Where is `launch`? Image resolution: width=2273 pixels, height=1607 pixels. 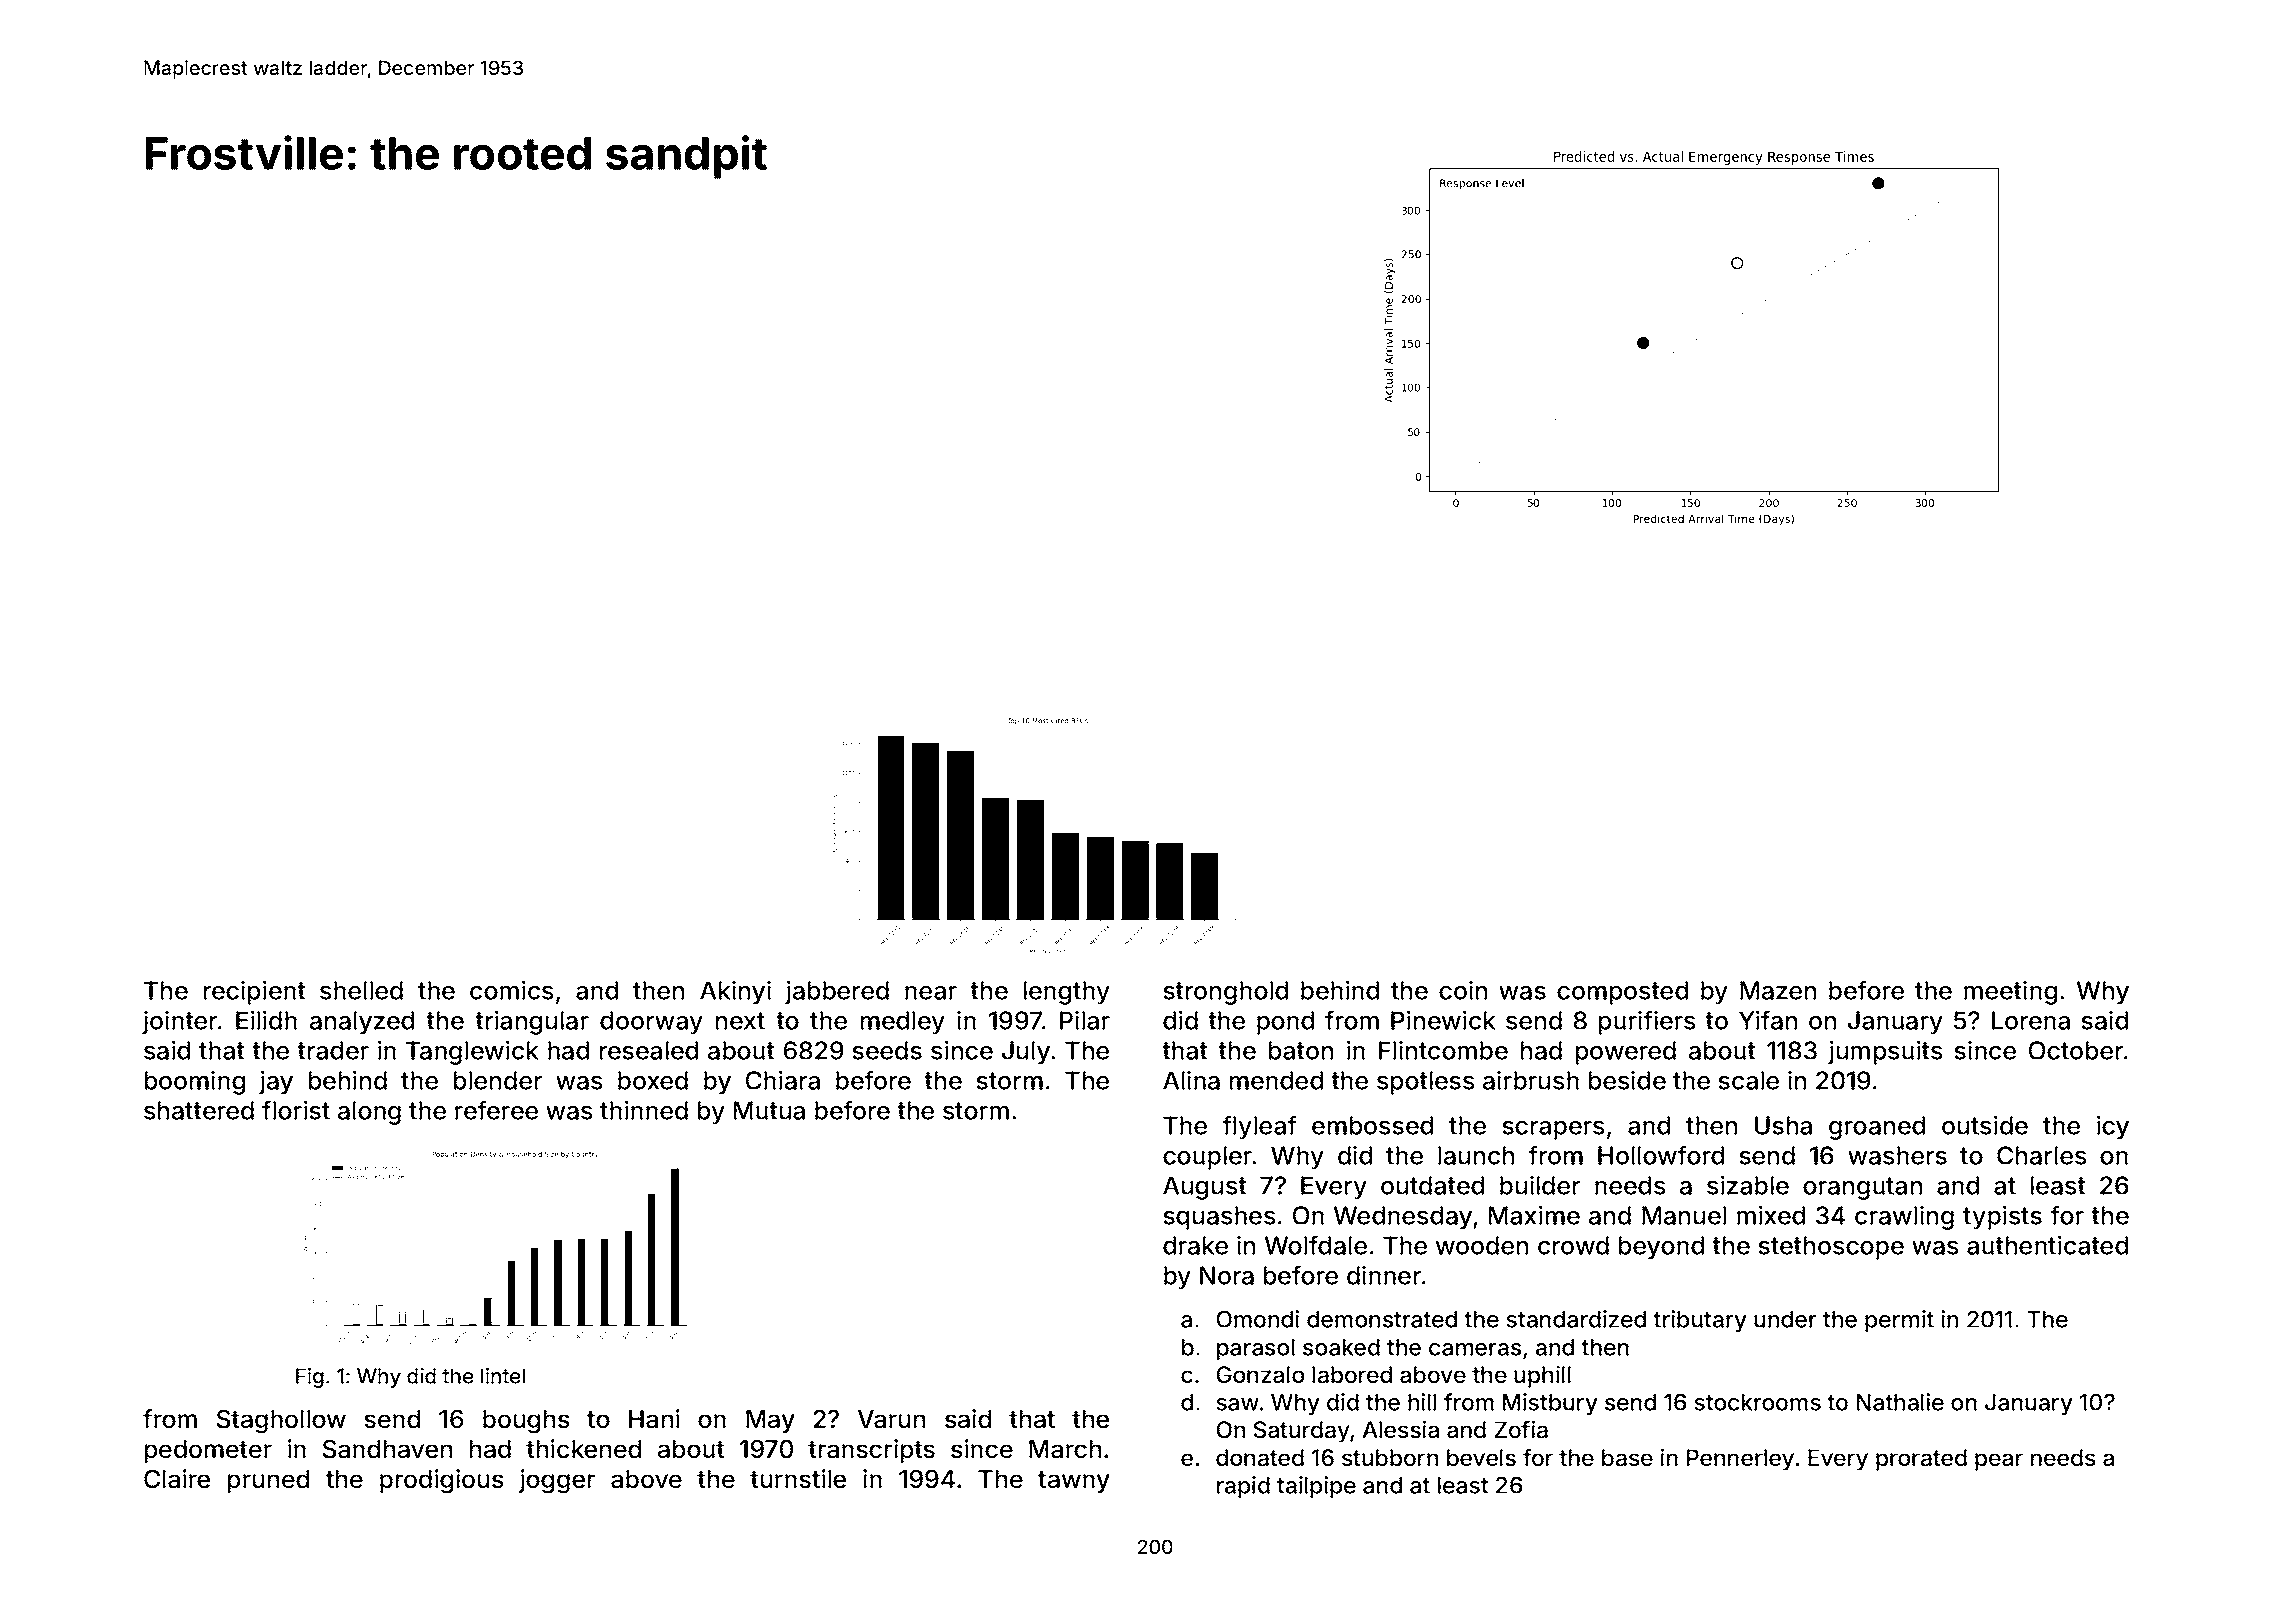
launch is located at coordinates (1476, 1155).
